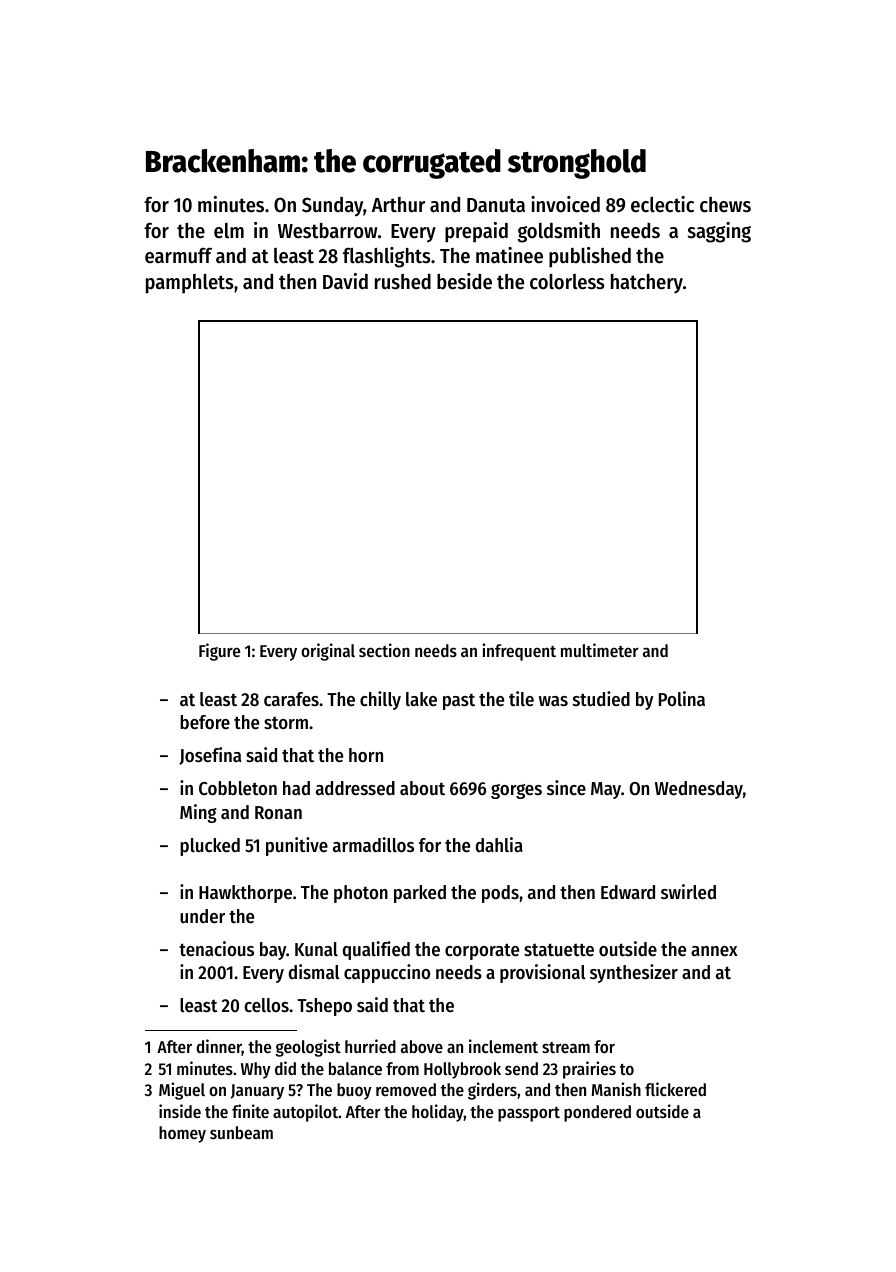 This screenshot has height=1272, width=896. Describe the element at coordinates (219, 1047) in the screenshot. I see `dinner` at that location.
